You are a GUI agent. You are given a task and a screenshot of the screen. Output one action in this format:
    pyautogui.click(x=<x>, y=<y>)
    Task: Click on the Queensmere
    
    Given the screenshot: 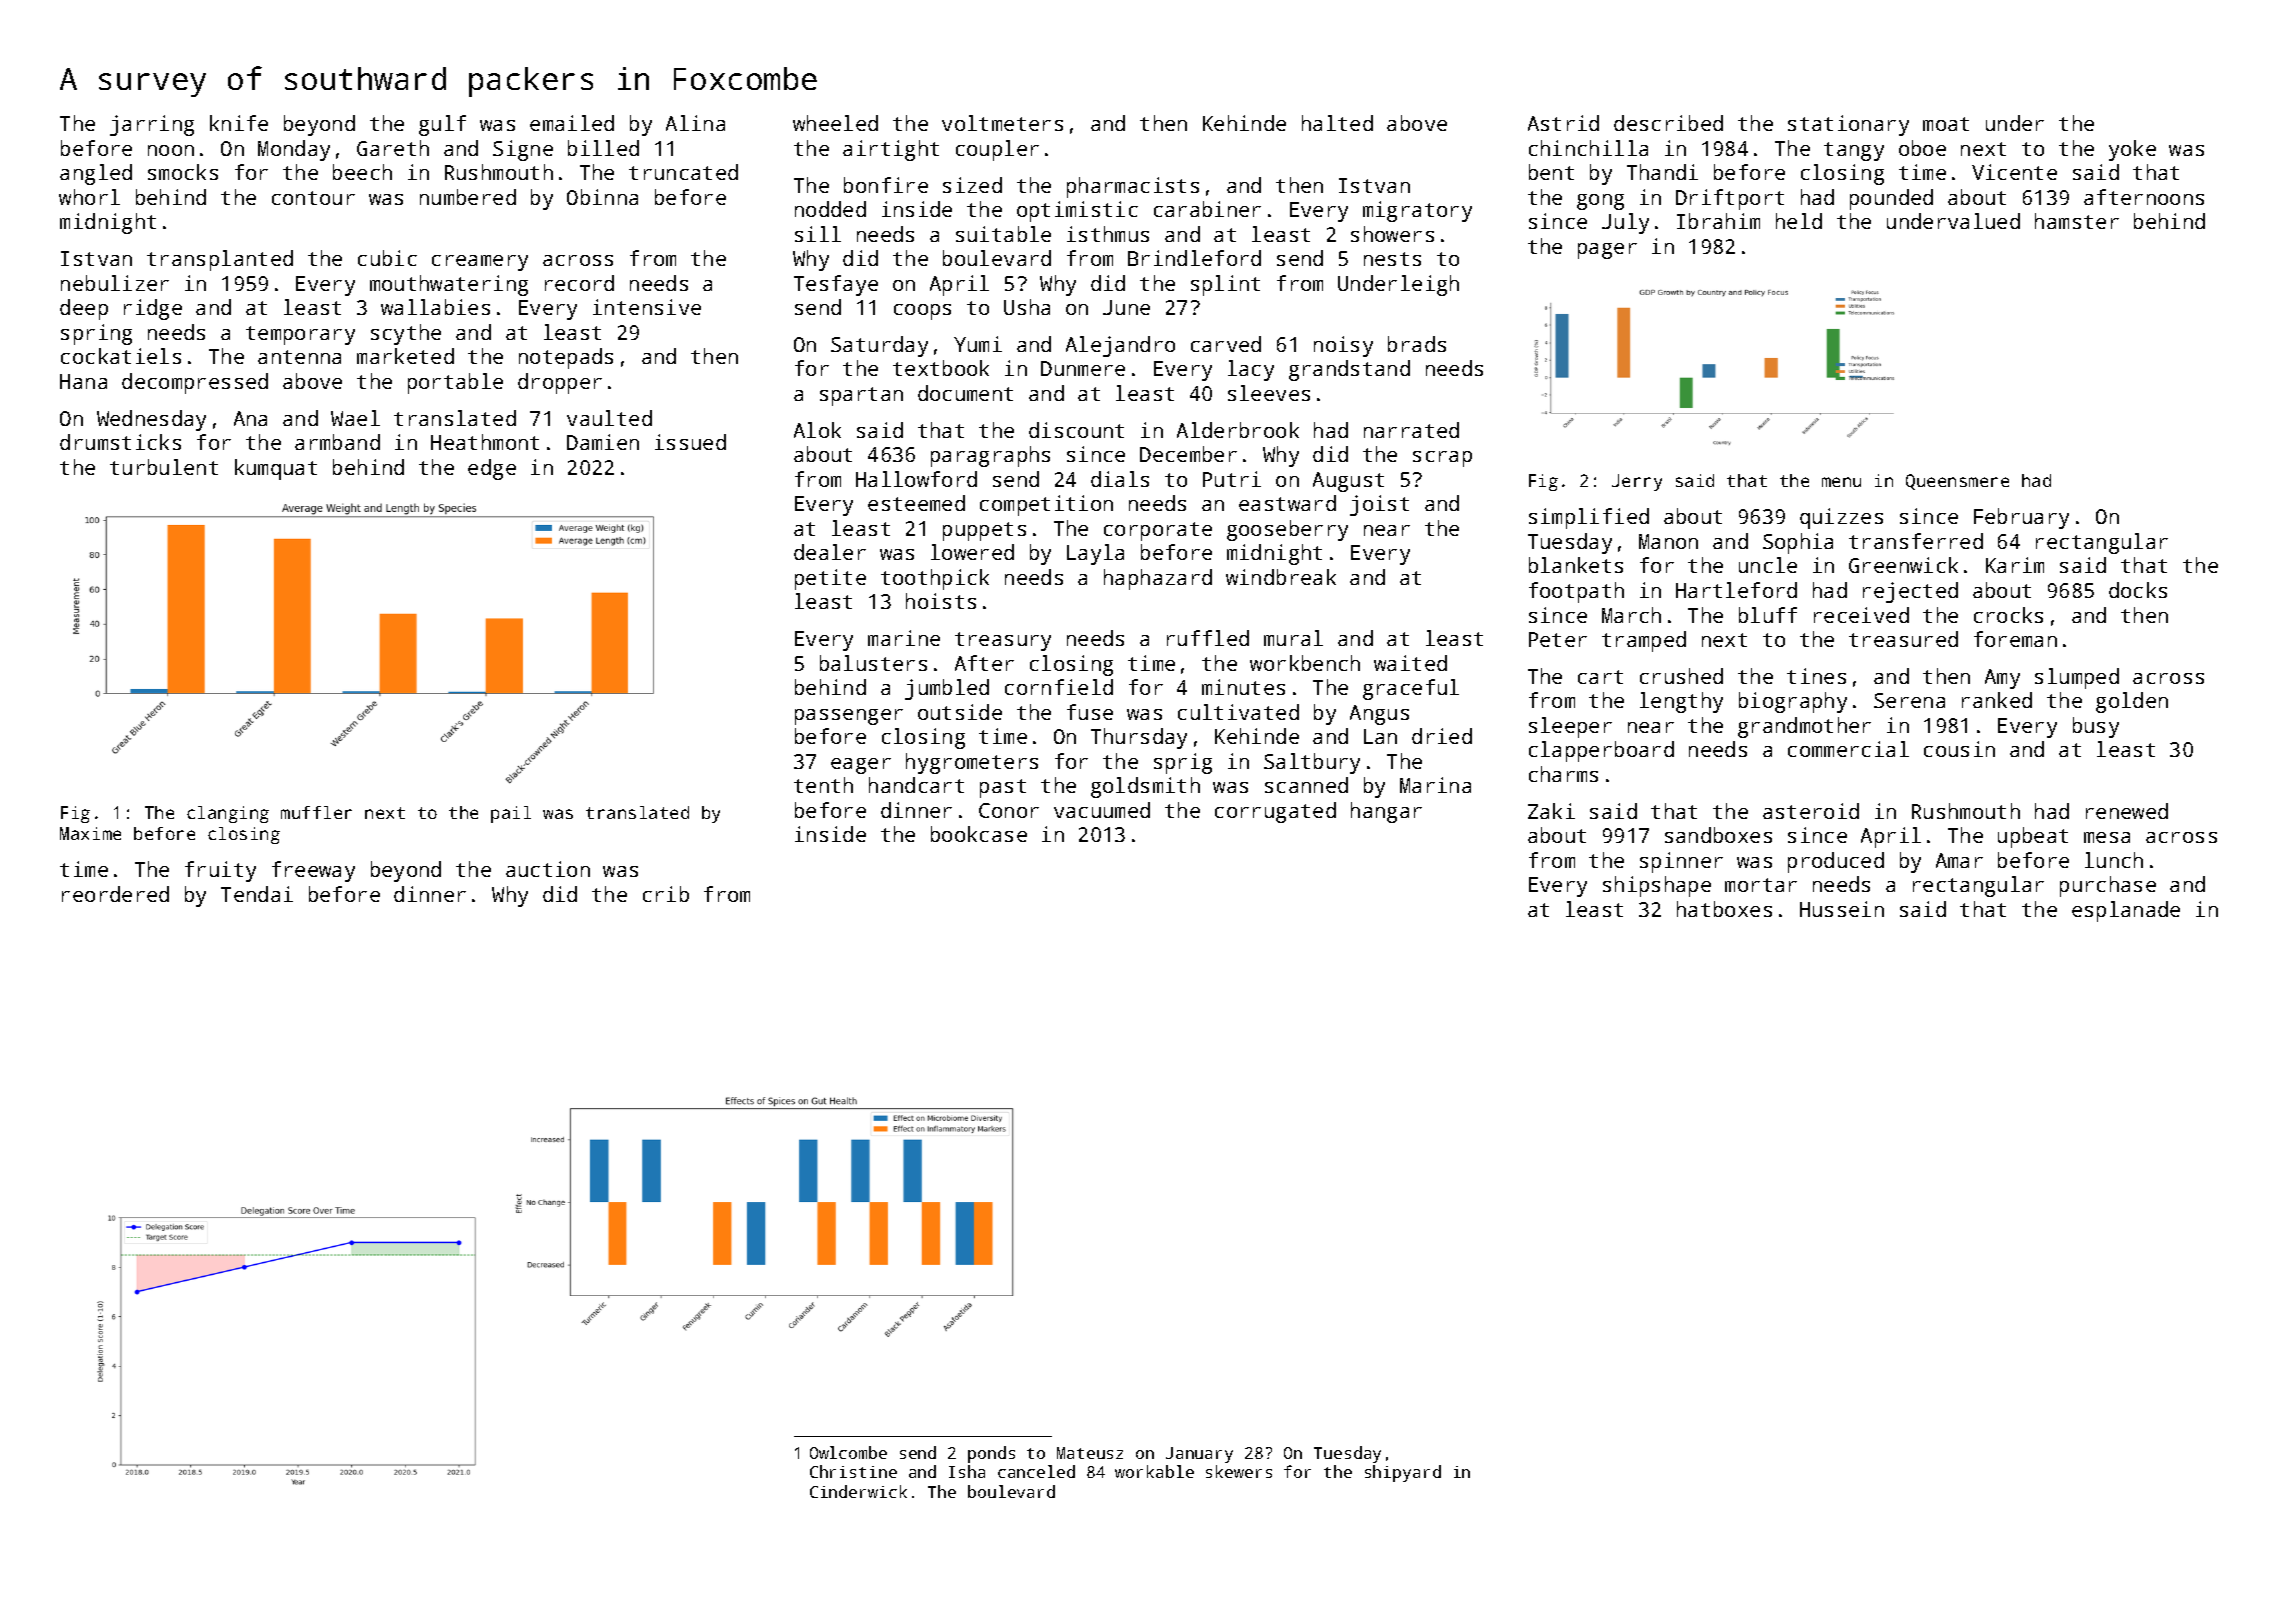 What is the action you would take?
    pyautogui.click(x=1957, y=482)
